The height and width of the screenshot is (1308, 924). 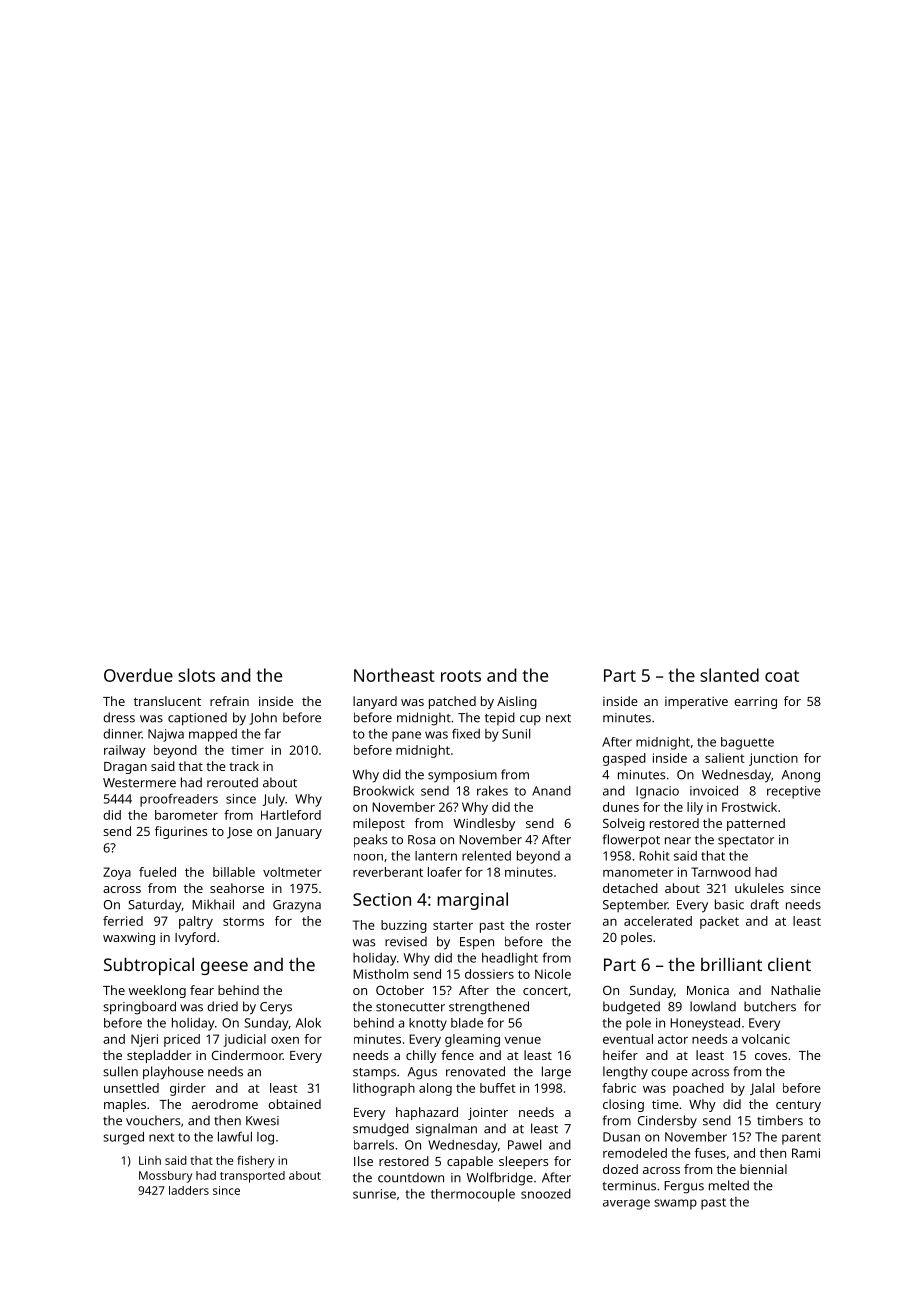 I want to click on fishery, so click(x=255, y=1162).
